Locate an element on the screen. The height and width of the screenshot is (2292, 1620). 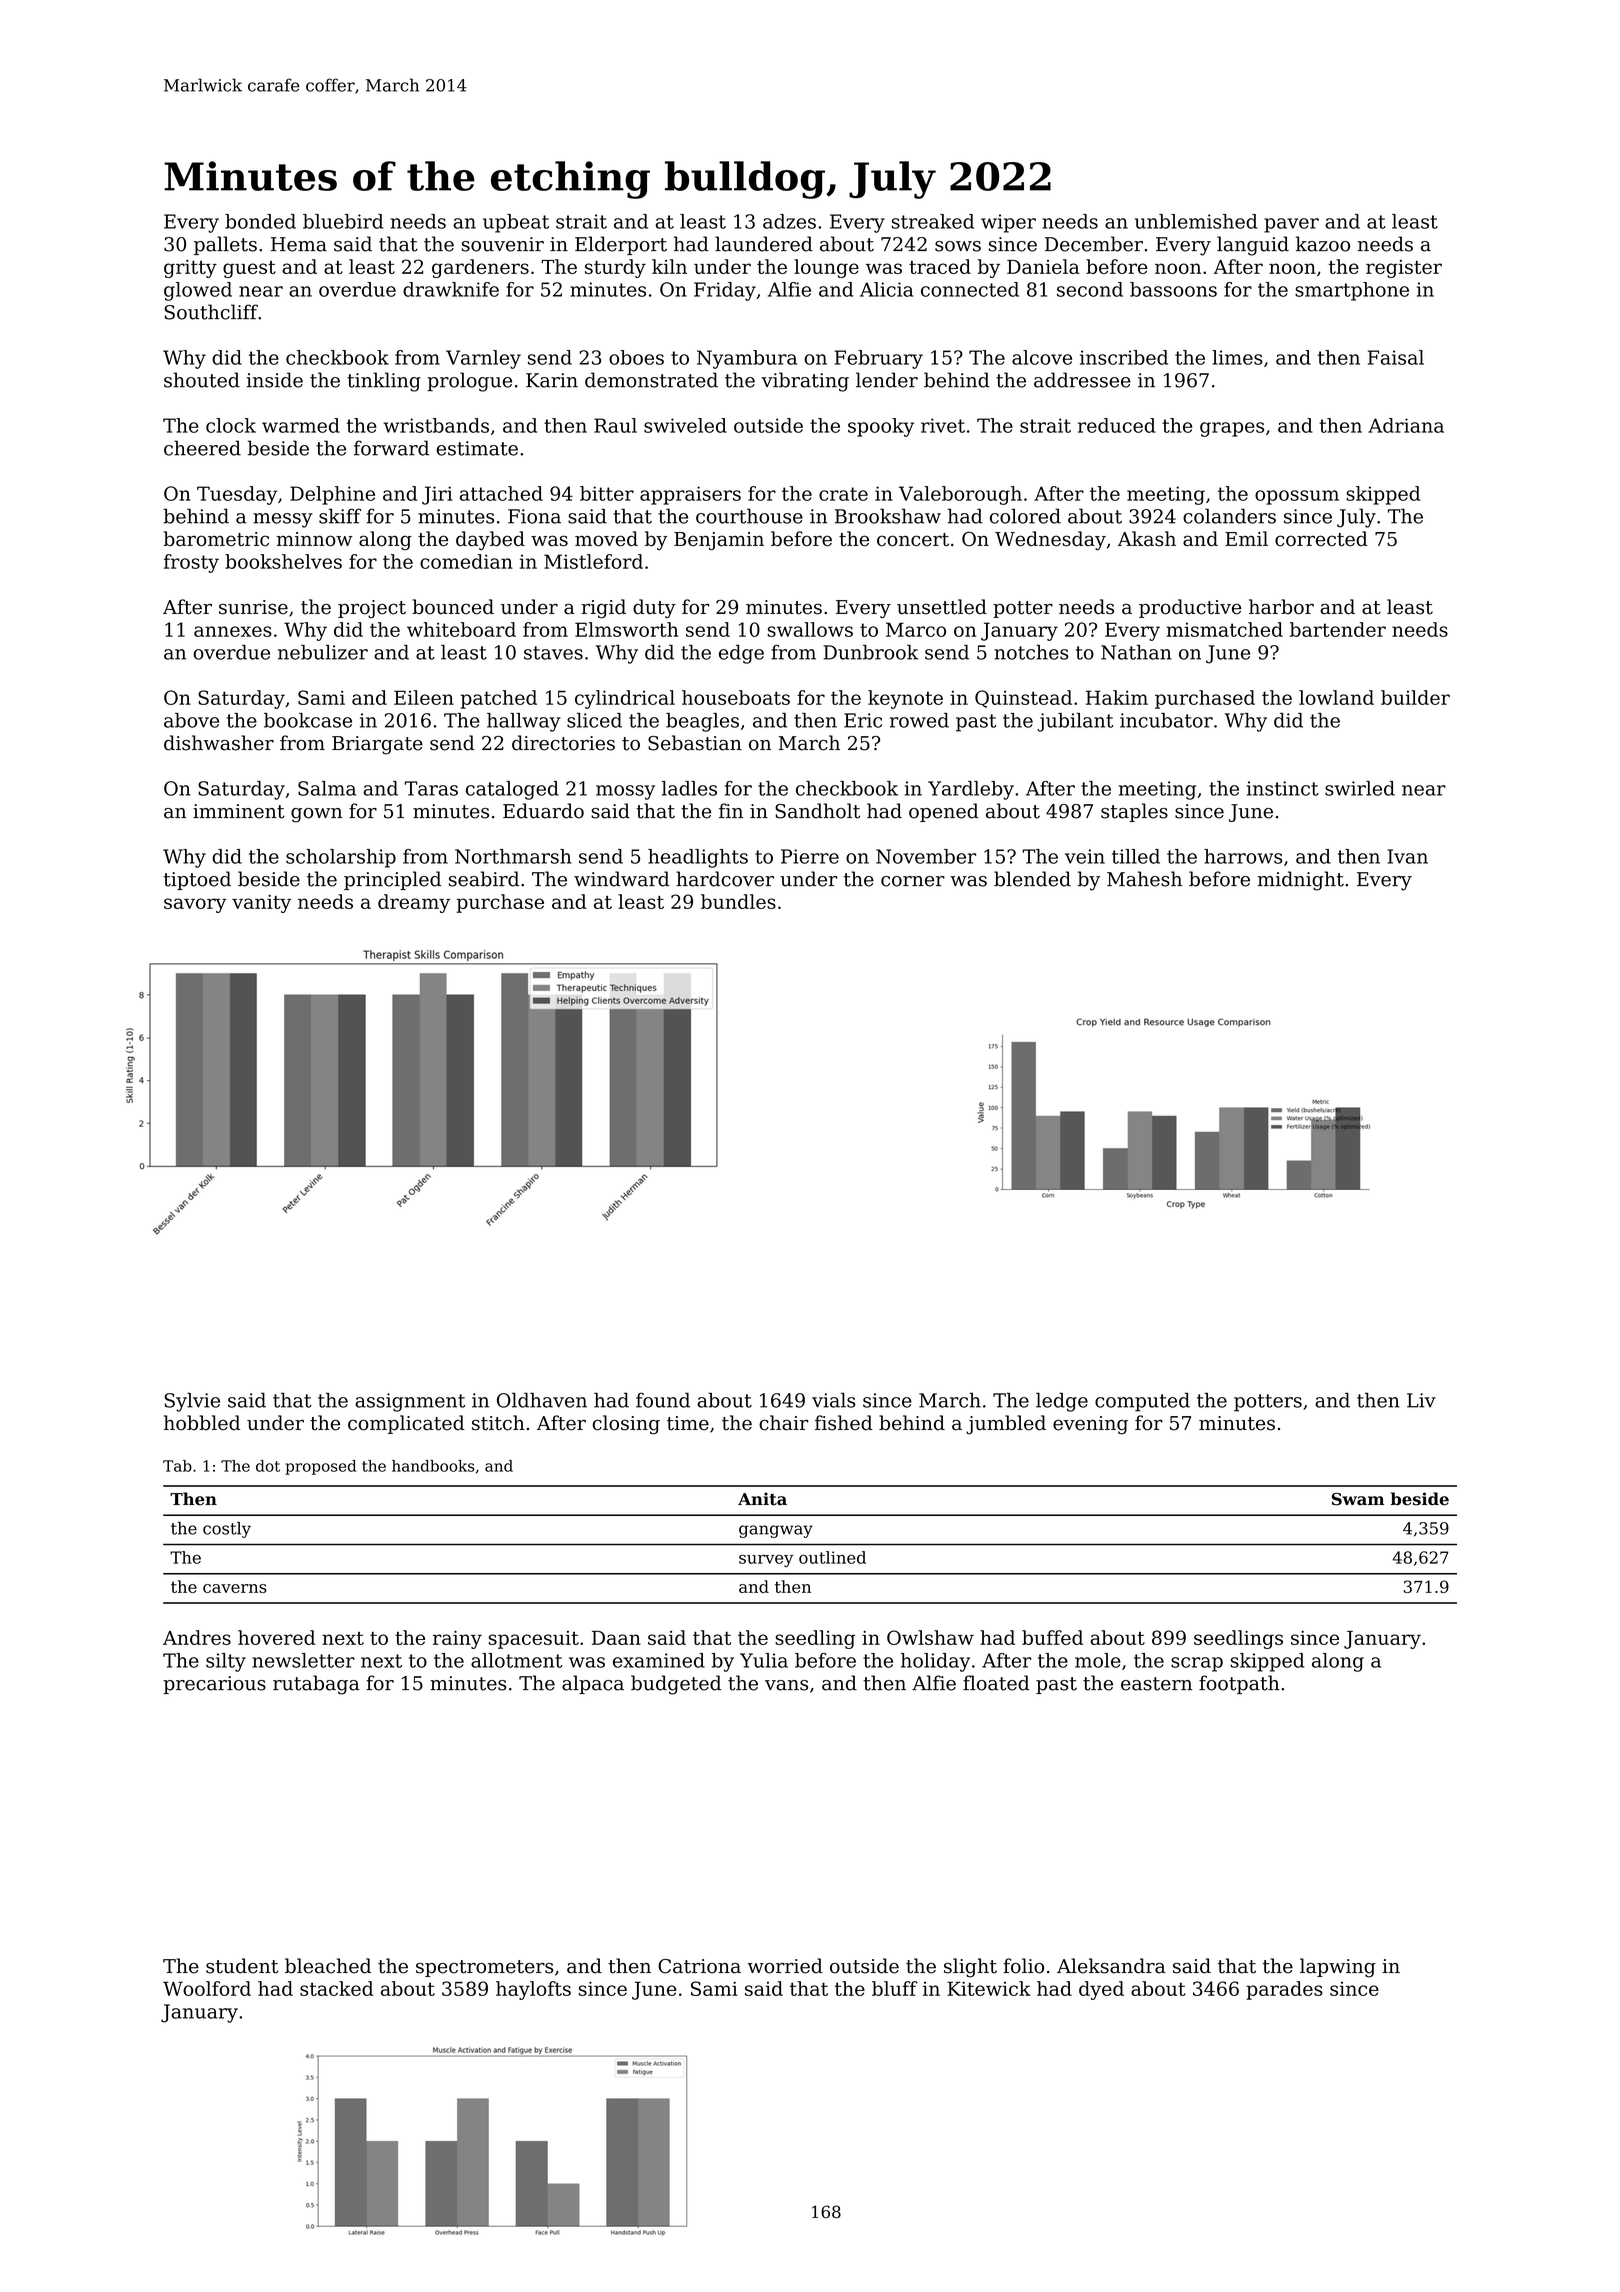
Liv is located at coordinates (1421, 1400).
